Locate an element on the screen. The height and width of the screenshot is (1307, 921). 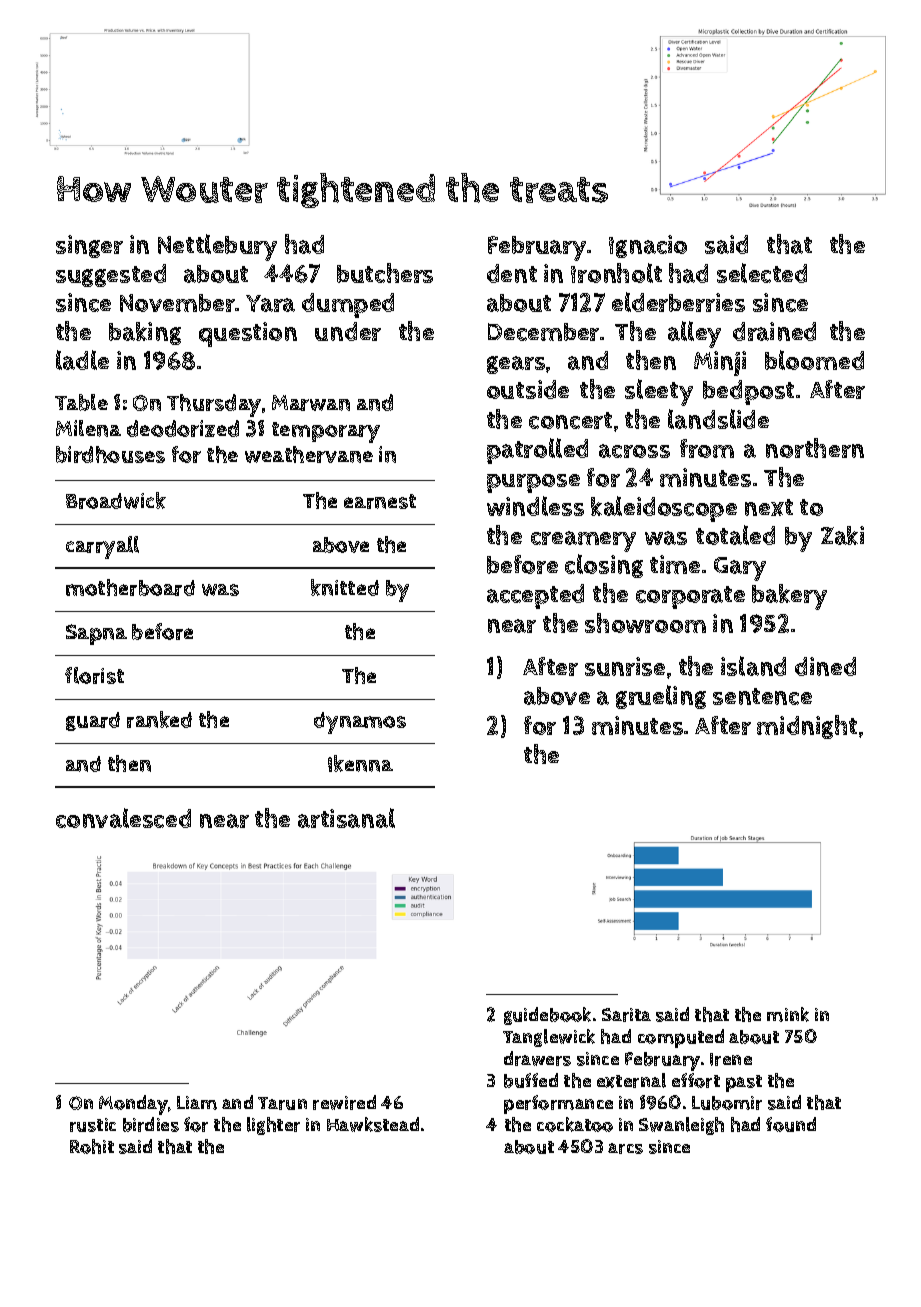
Ikenna is located at coordinates (360, 763).
